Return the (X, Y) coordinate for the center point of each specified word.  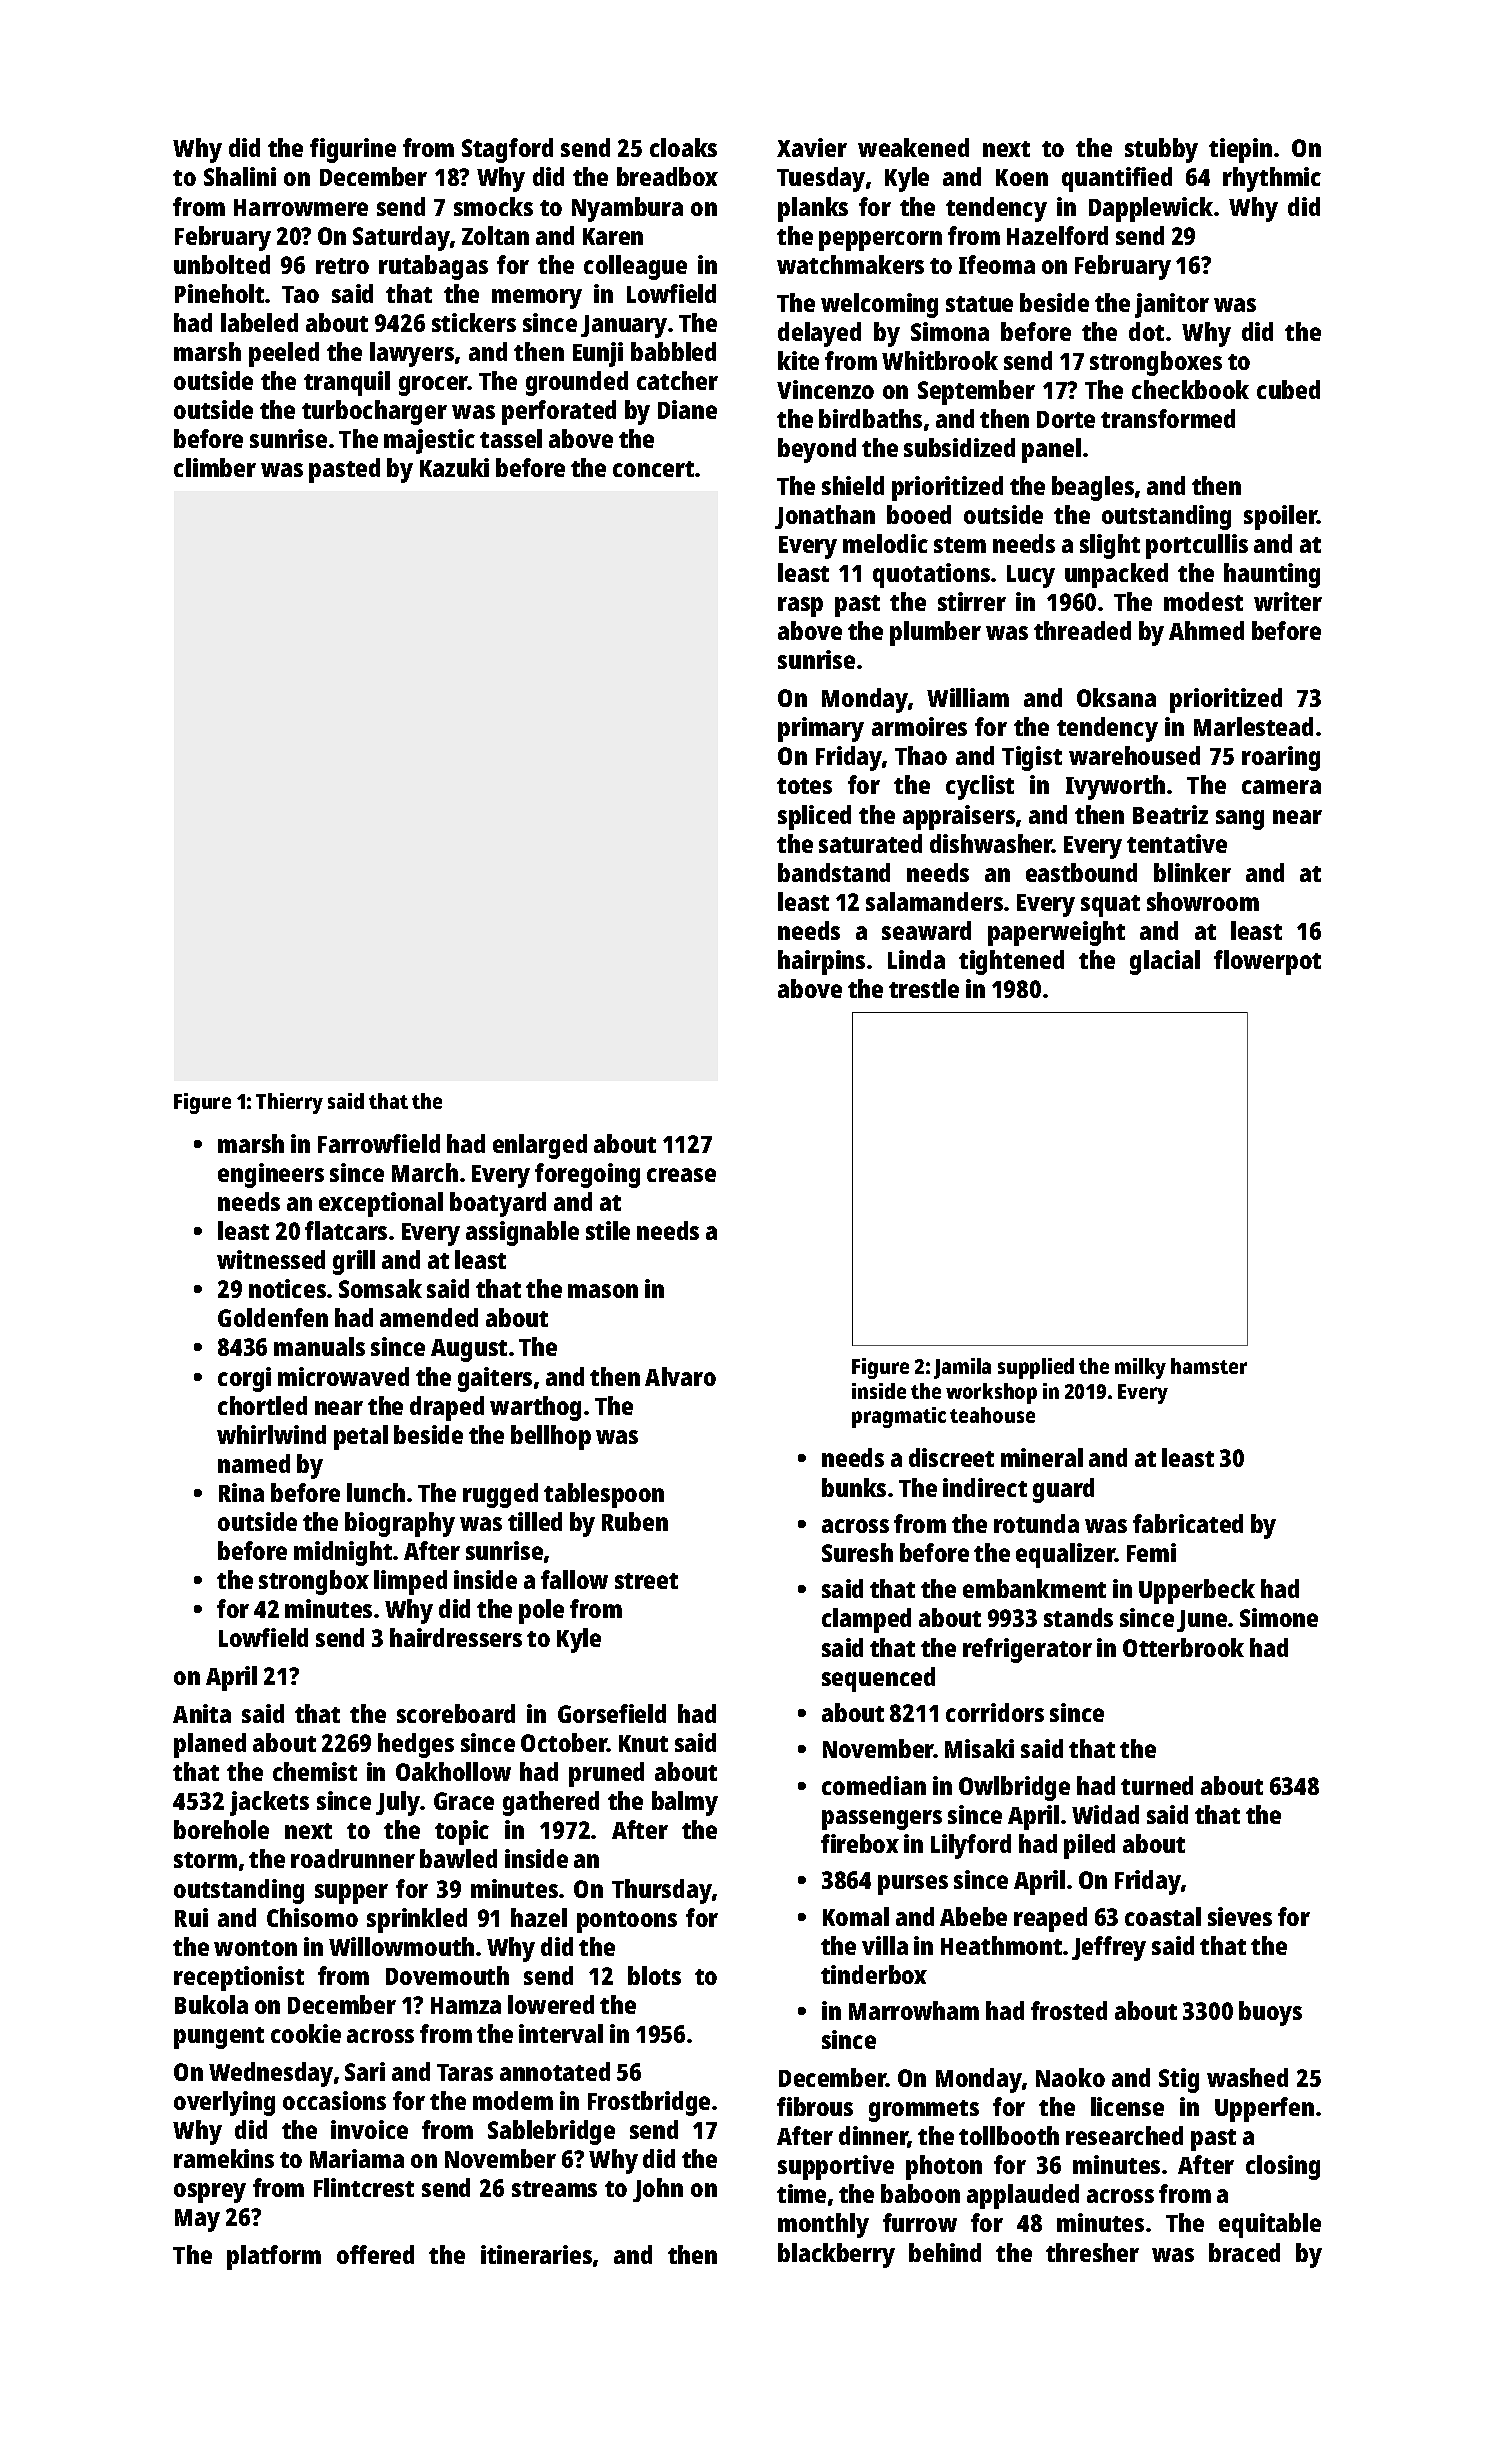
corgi (244, 1379)
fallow (574, 1579)
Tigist (1032, 758)
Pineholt (219, 293)
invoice (369, 2129)
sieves (1240, 1916)
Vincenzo (825, 389)
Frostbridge (649, 2103)
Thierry (289, 1103)
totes (804, 786)
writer (1288, 601)
